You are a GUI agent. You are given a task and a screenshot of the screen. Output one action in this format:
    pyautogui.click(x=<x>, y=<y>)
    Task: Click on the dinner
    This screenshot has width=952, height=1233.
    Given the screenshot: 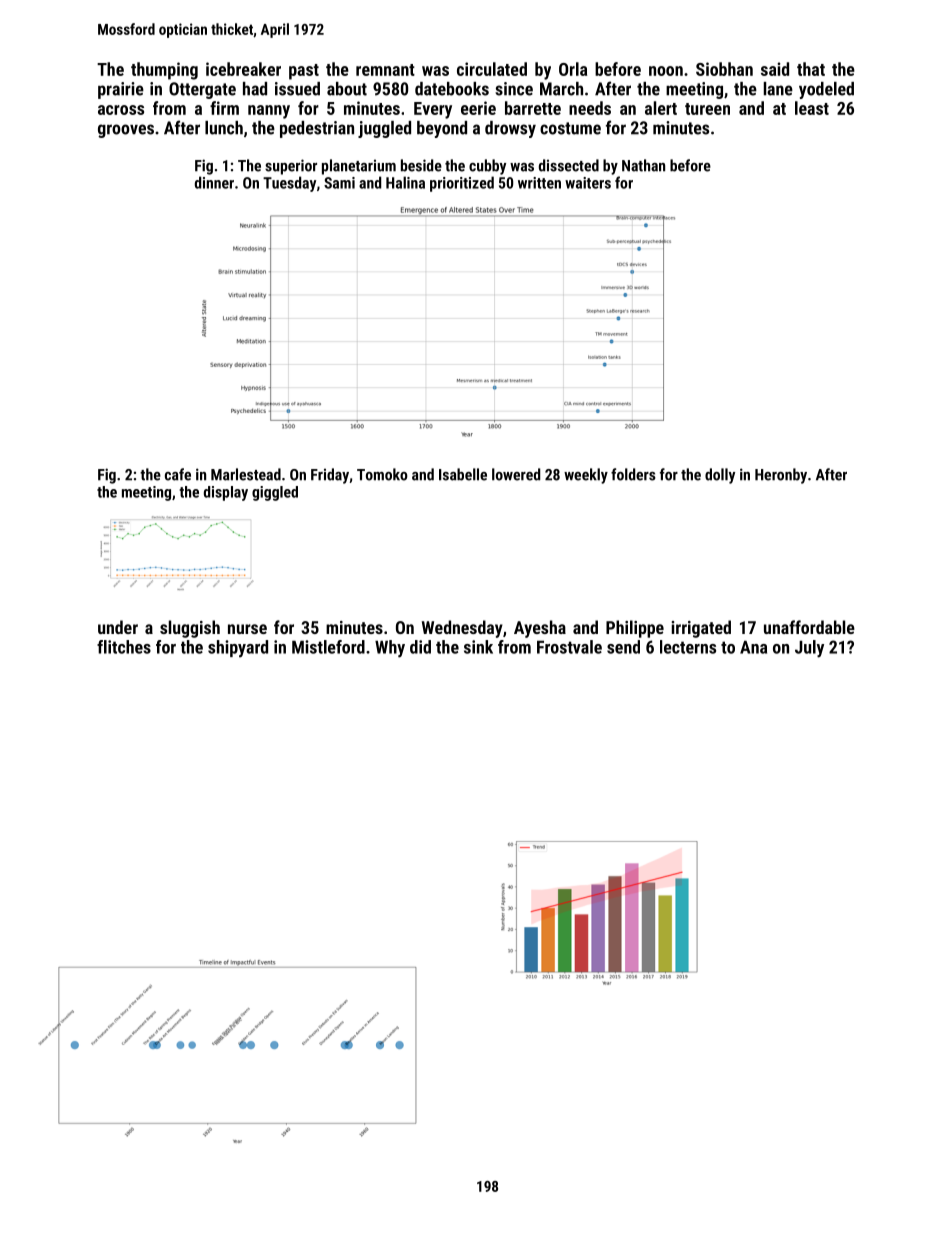 What is the action you would take?
    pyautogui.click(x=214, y=182)
